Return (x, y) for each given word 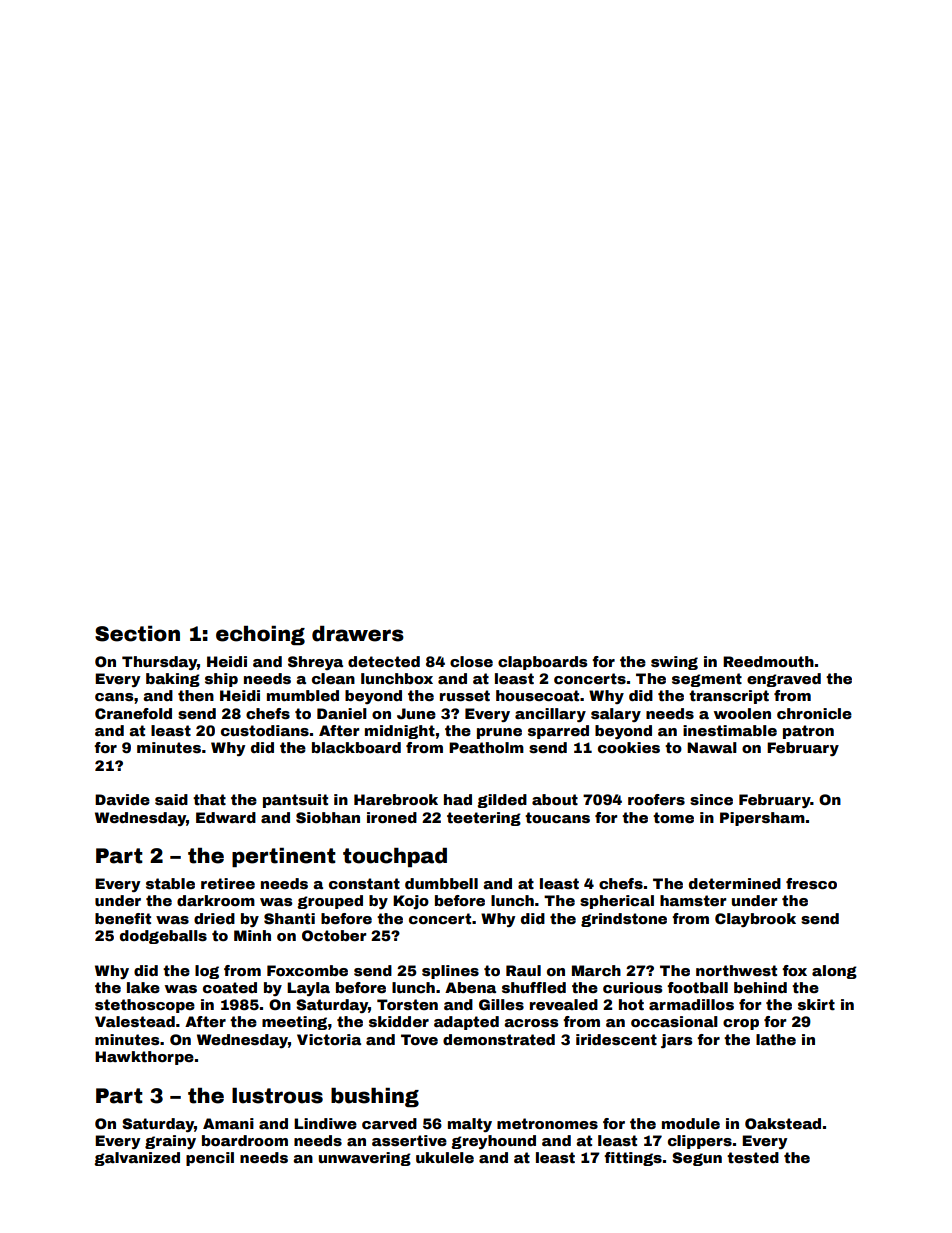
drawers (358, 634)
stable (170, 883)
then (196, 695)
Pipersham (762, 819)
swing (674, 663)
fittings (633, 1159)
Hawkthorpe (144, 1058)
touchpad (395, 857)
